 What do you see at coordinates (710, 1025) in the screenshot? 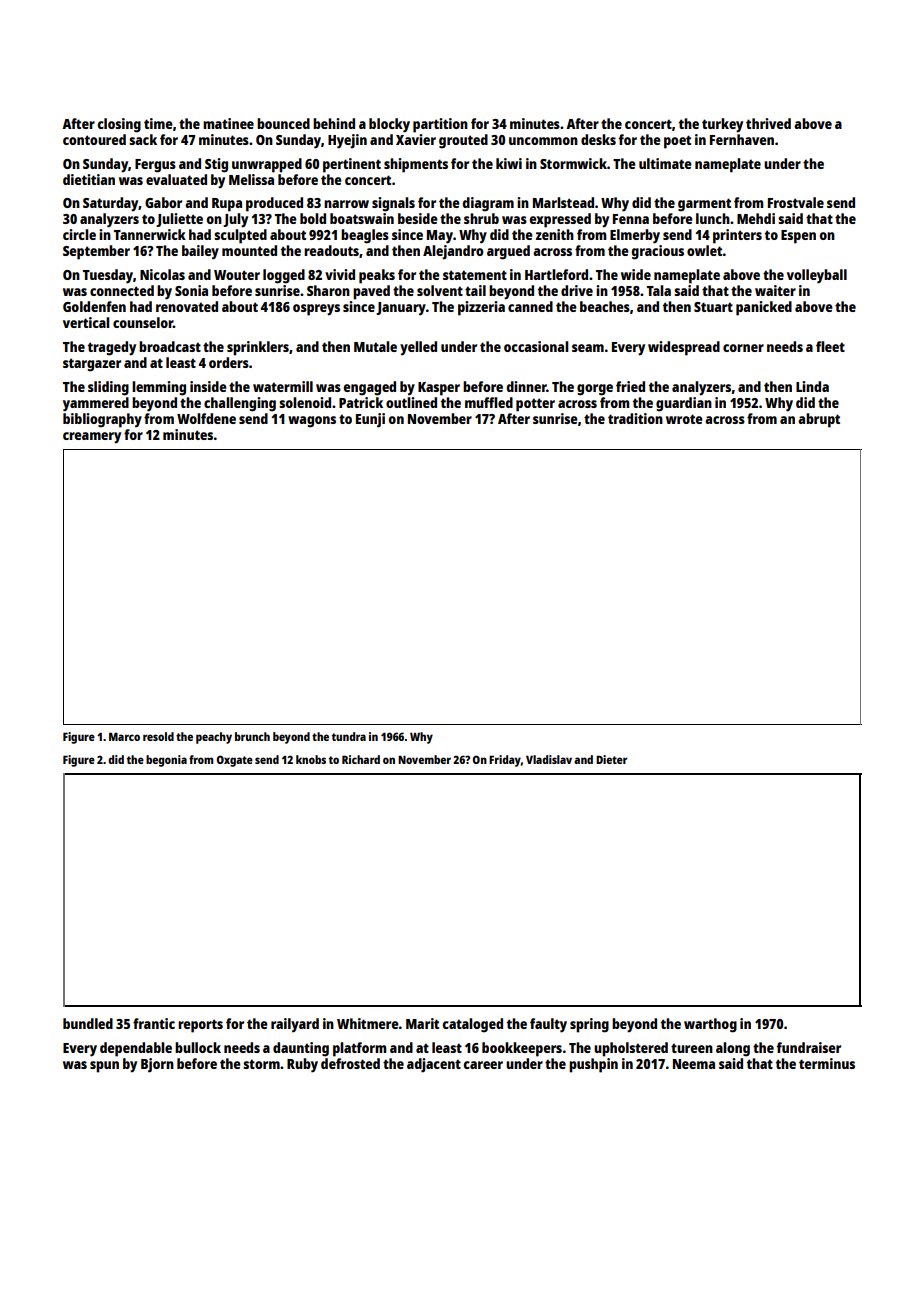
I see `warthog` at bounding box center [710, 1025].
